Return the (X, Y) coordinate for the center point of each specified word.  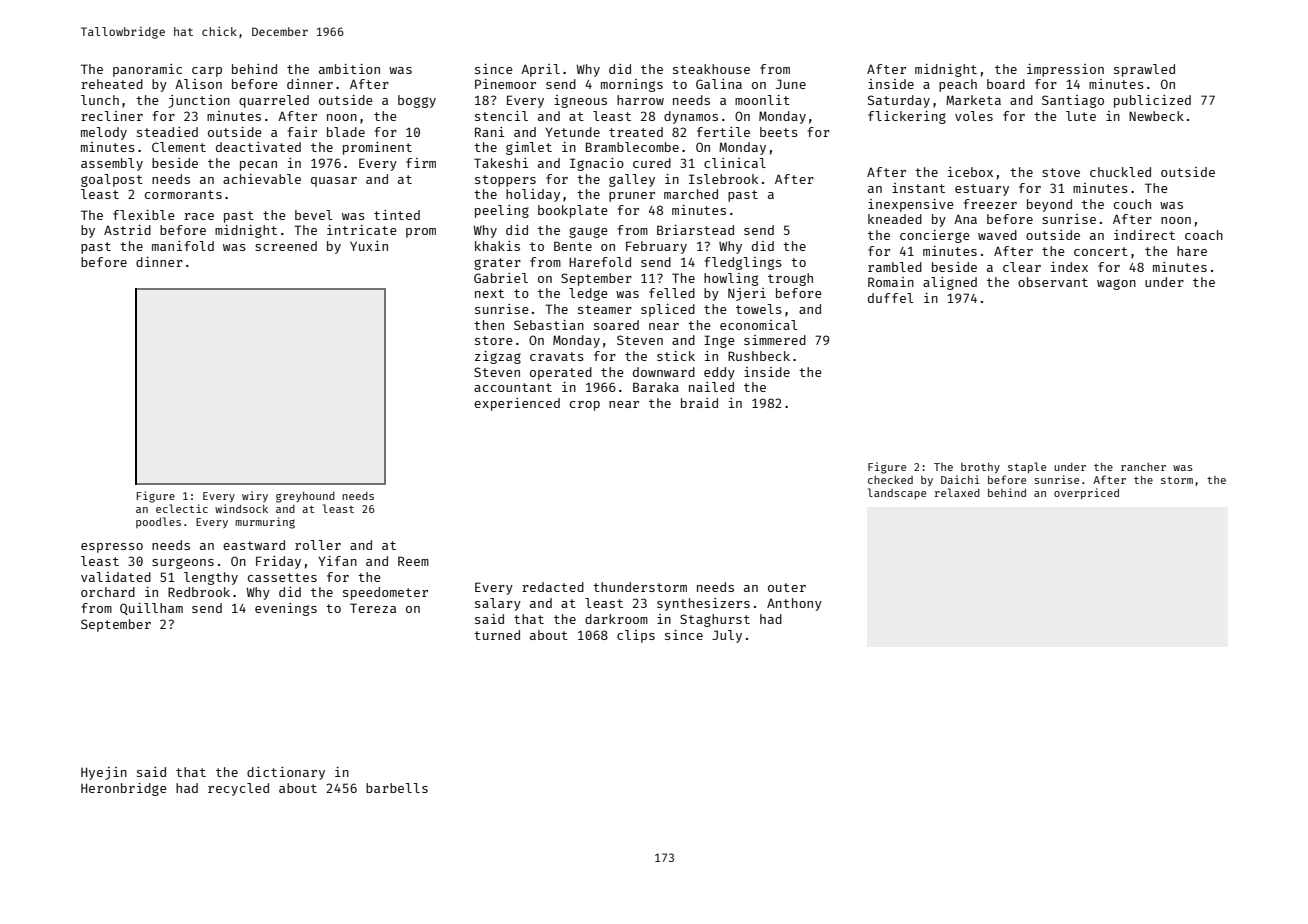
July (727, 636)
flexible (144, 215)
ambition (349, 69)
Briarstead (695, 230)
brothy (980, 468)
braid (699, 403)
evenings (286, 609)
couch (1132, 204)
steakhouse (711, 69)
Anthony (794, 604)
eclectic (182, 508)
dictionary (286, 773)
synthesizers (703, 604)
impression (1065, 70)
